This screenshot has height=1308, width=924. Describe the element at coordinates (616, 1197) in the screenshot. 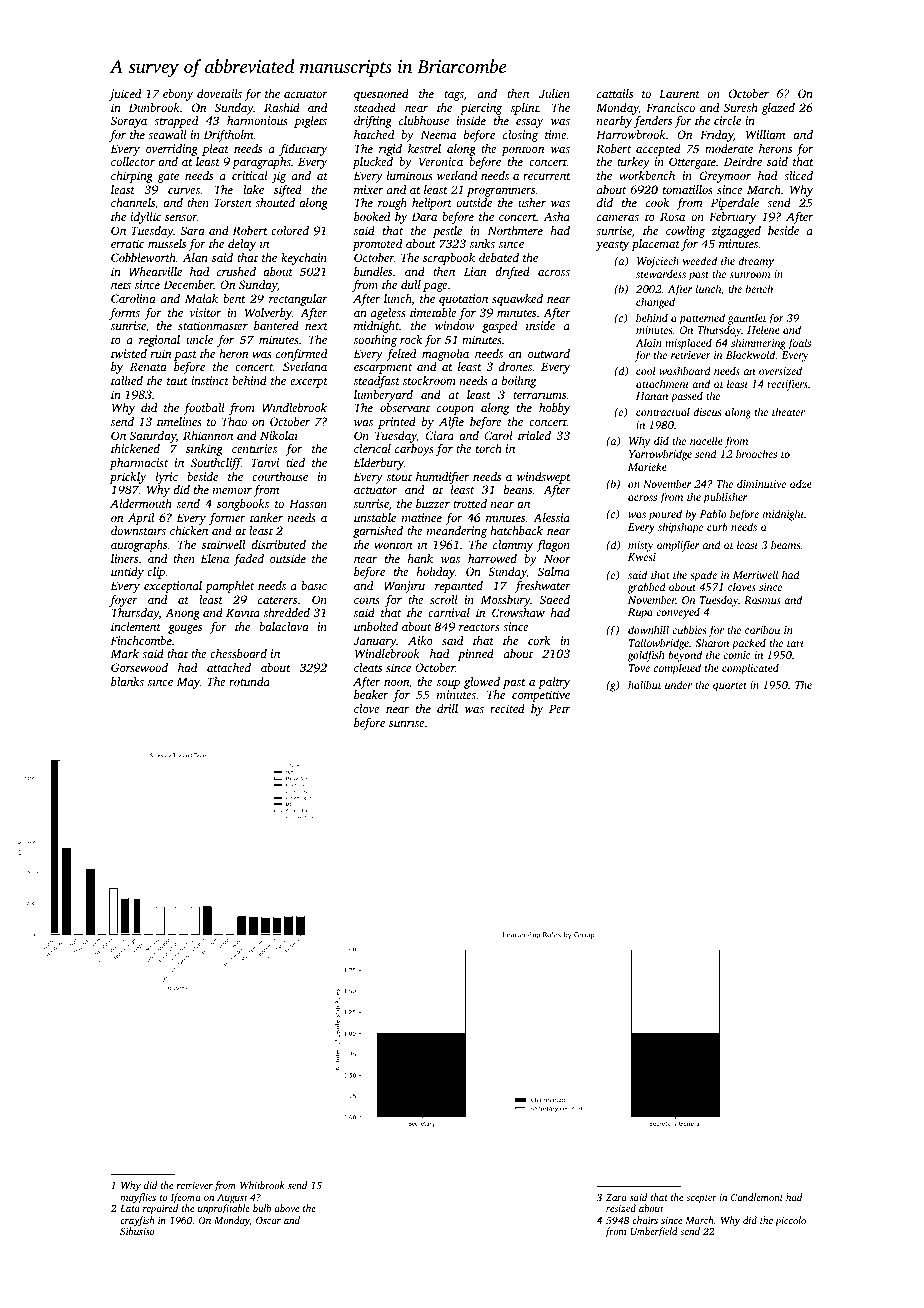

I see `Zara` at that location.
